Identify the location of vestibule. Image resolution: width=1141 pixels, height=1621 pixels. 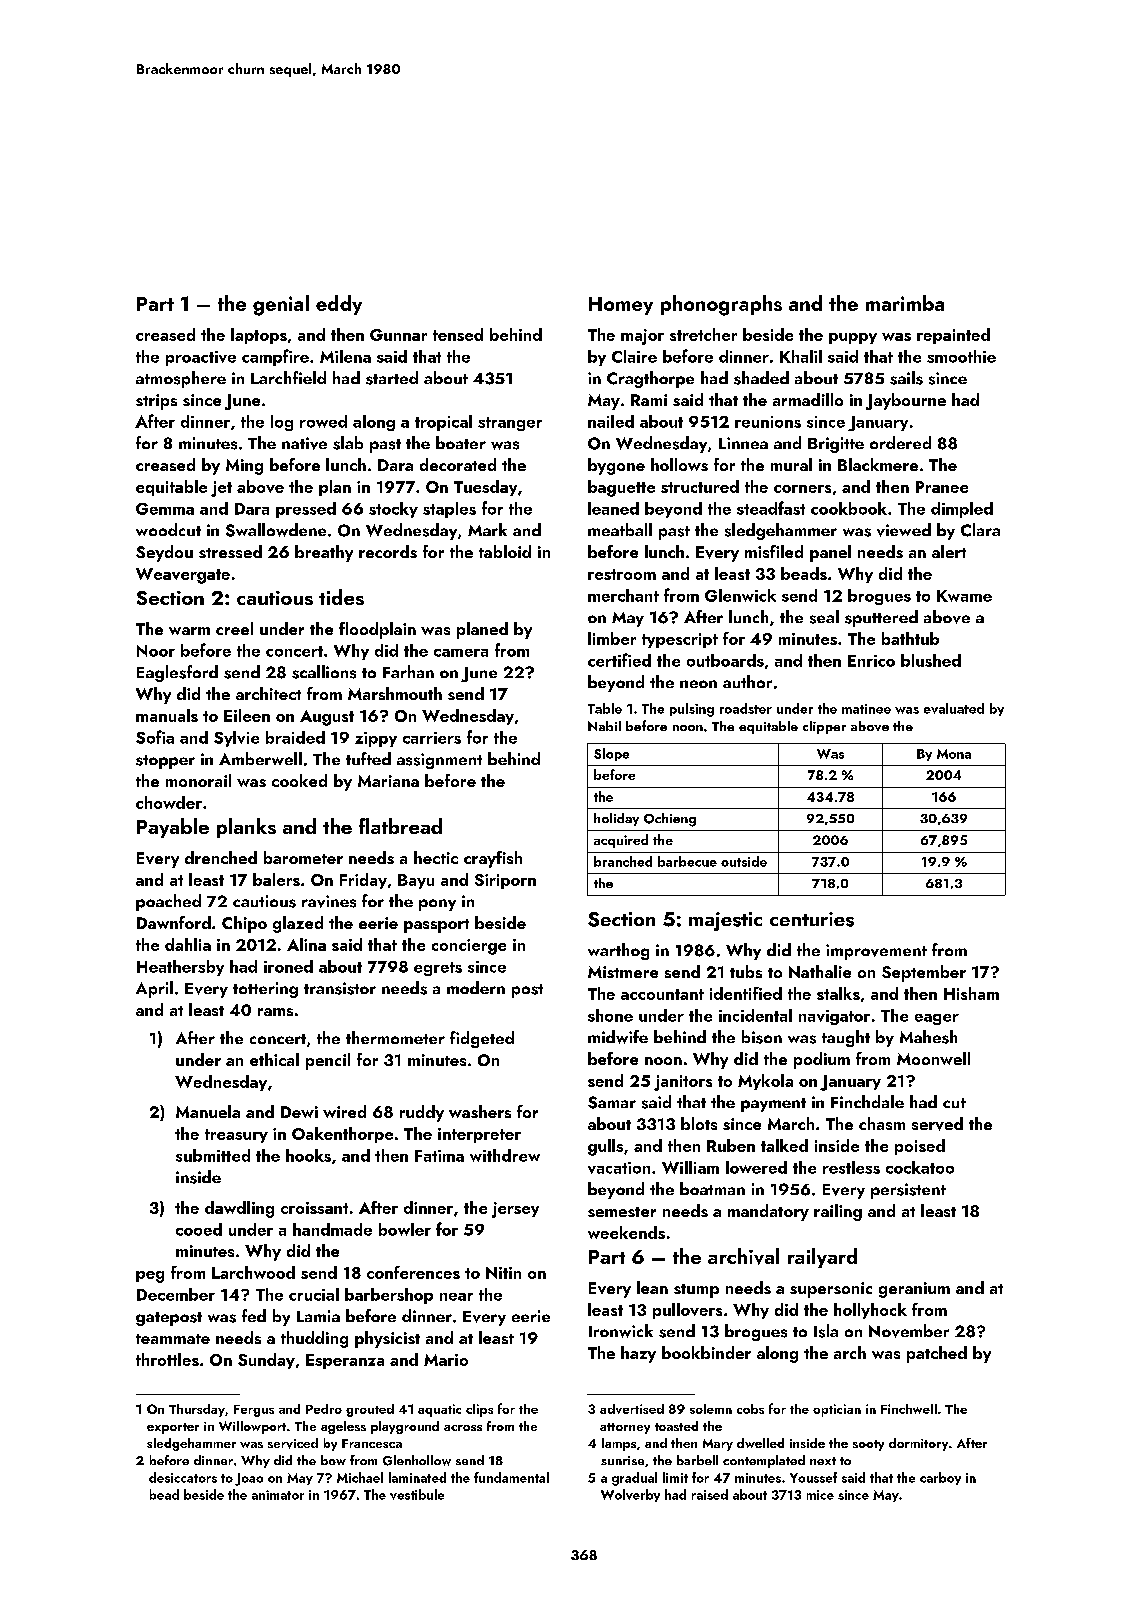
(417, 1494).
